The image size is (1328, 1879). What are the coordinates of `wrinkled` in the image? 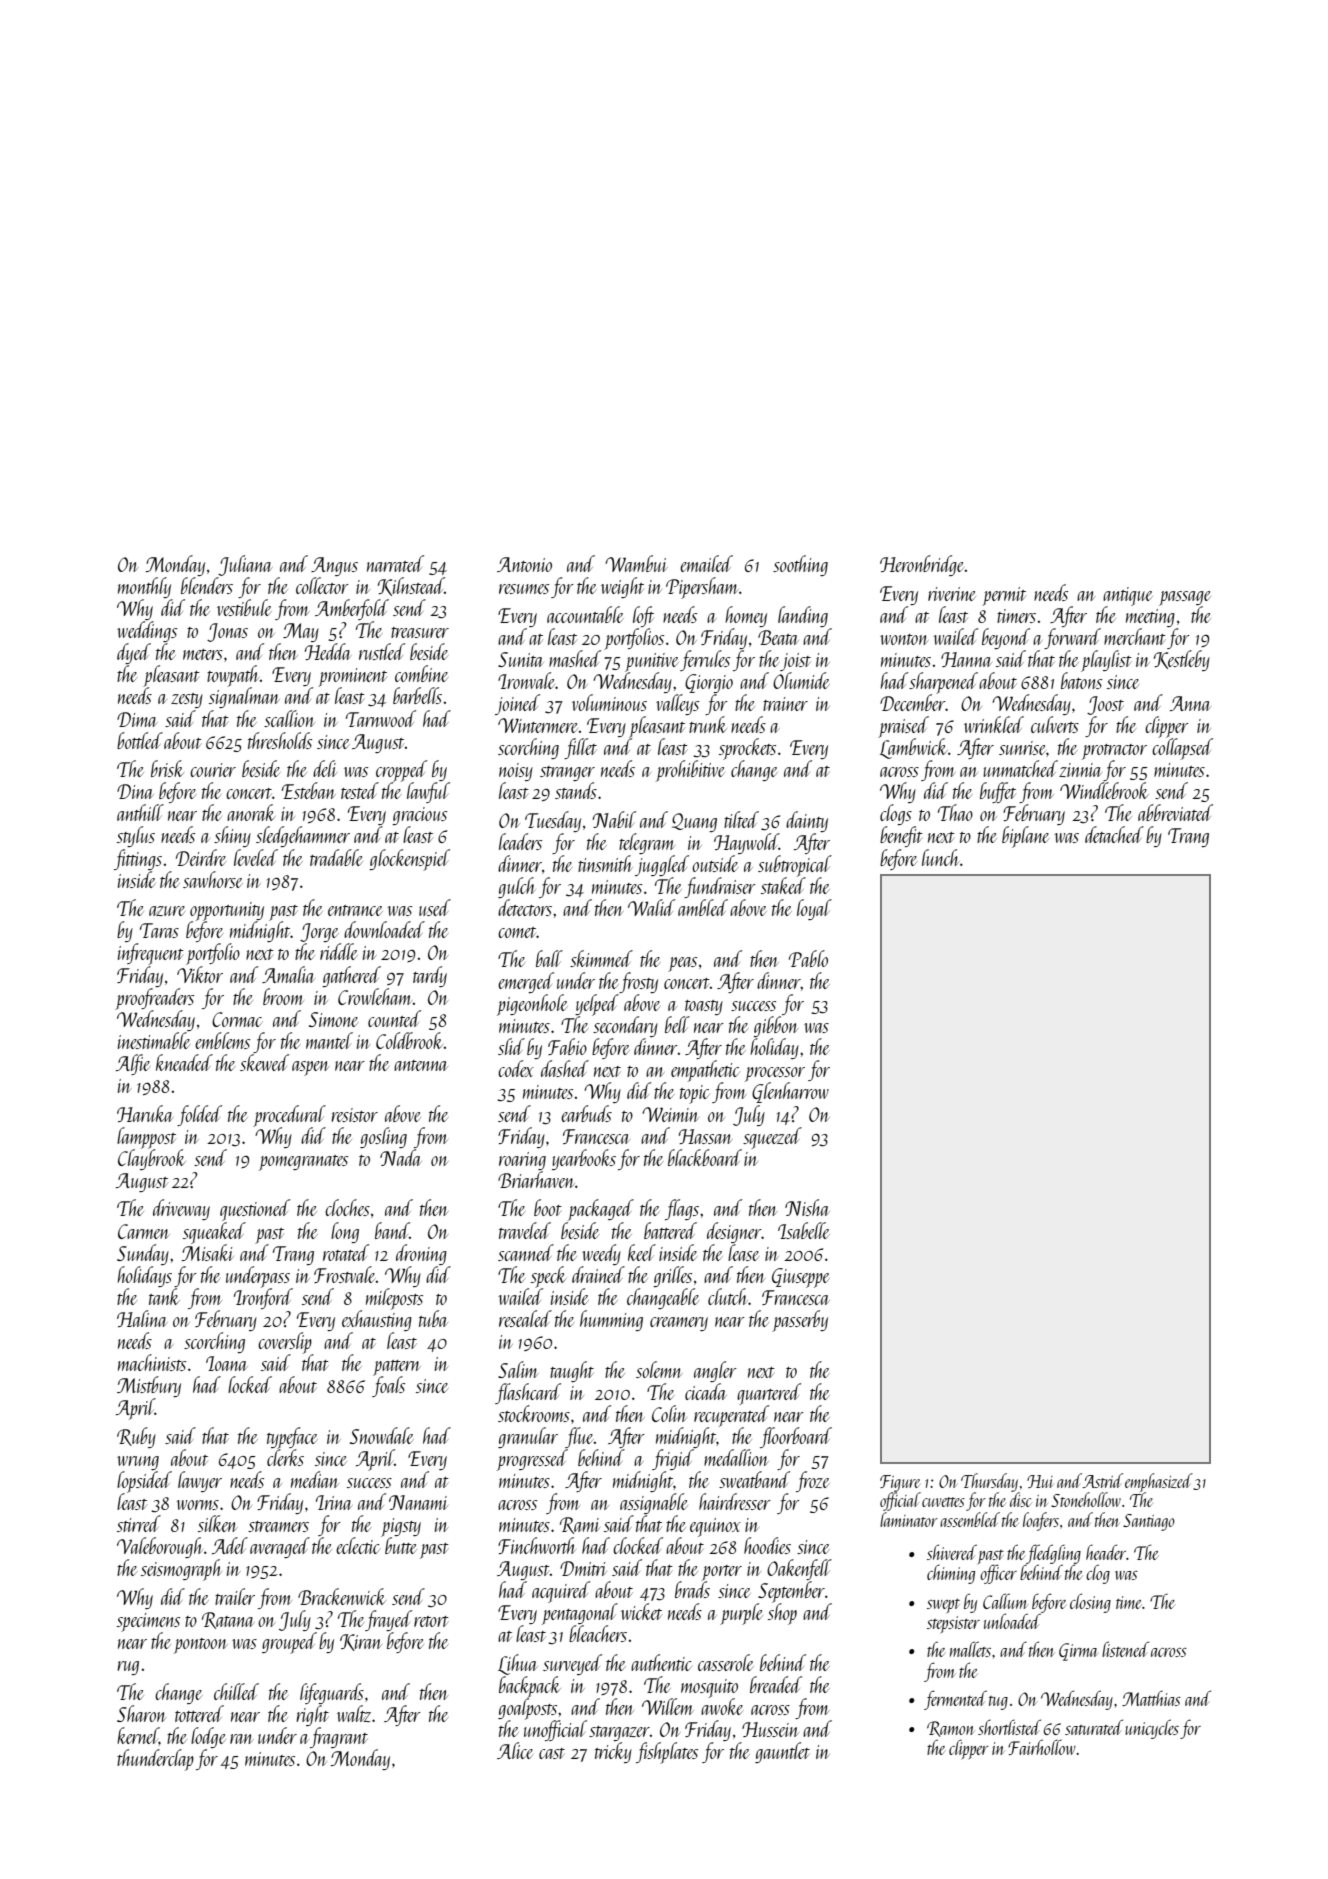 It's located at (994, 724).
